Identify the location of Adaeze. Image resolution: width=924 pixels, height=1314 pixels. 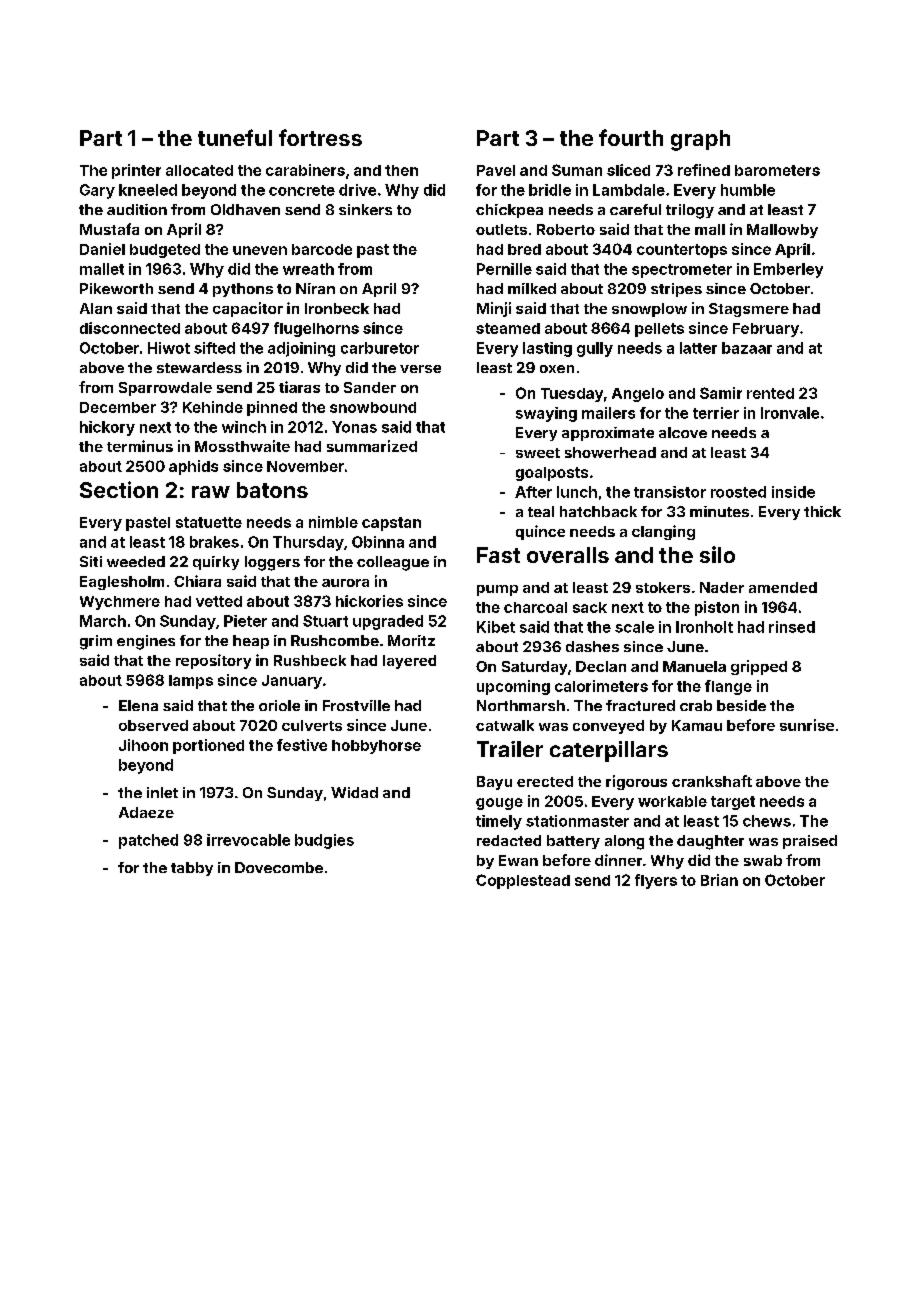
(146, 812).
